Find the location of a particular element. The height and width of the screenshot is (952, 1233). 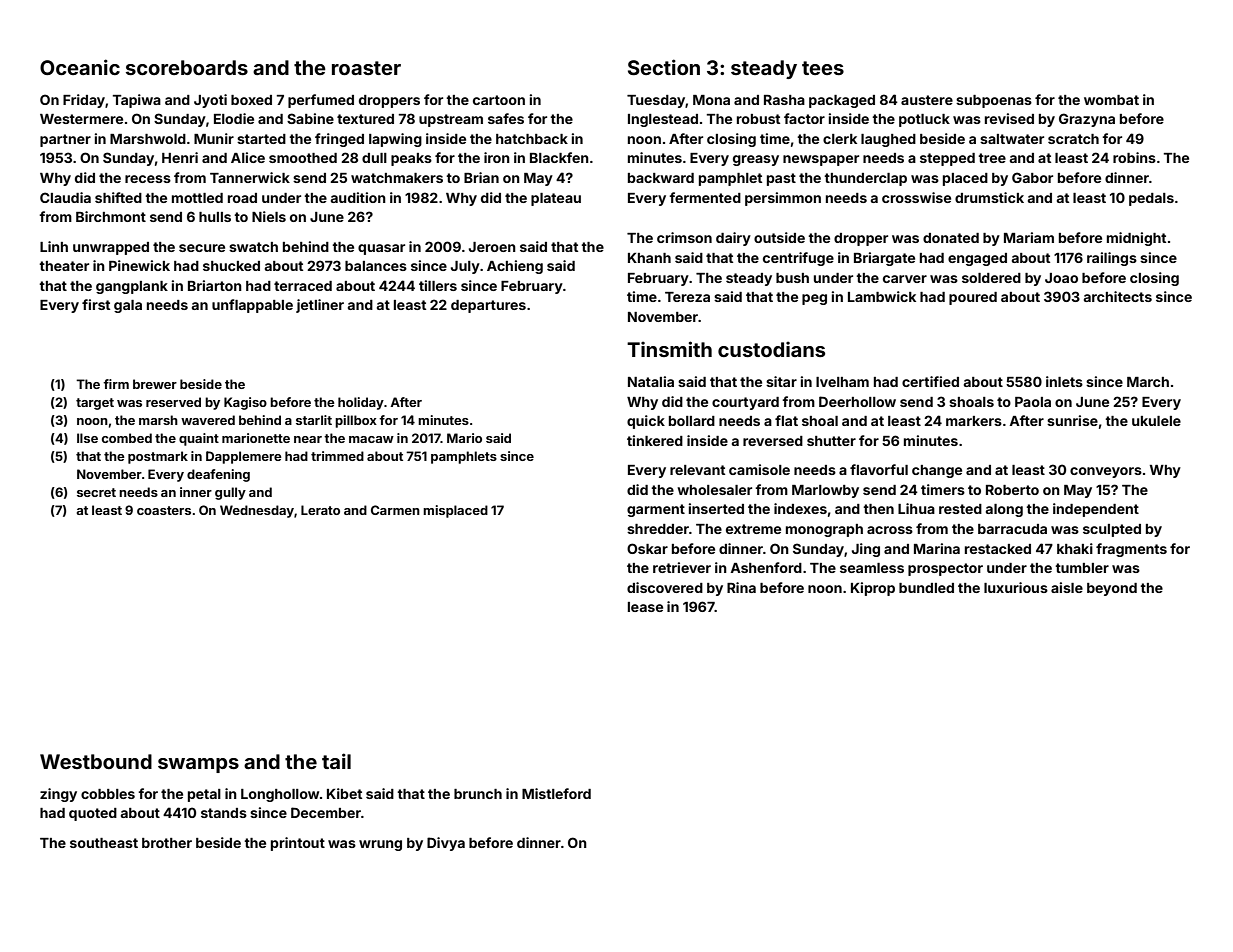

unwrapped is located at coordinates (111, 248).
